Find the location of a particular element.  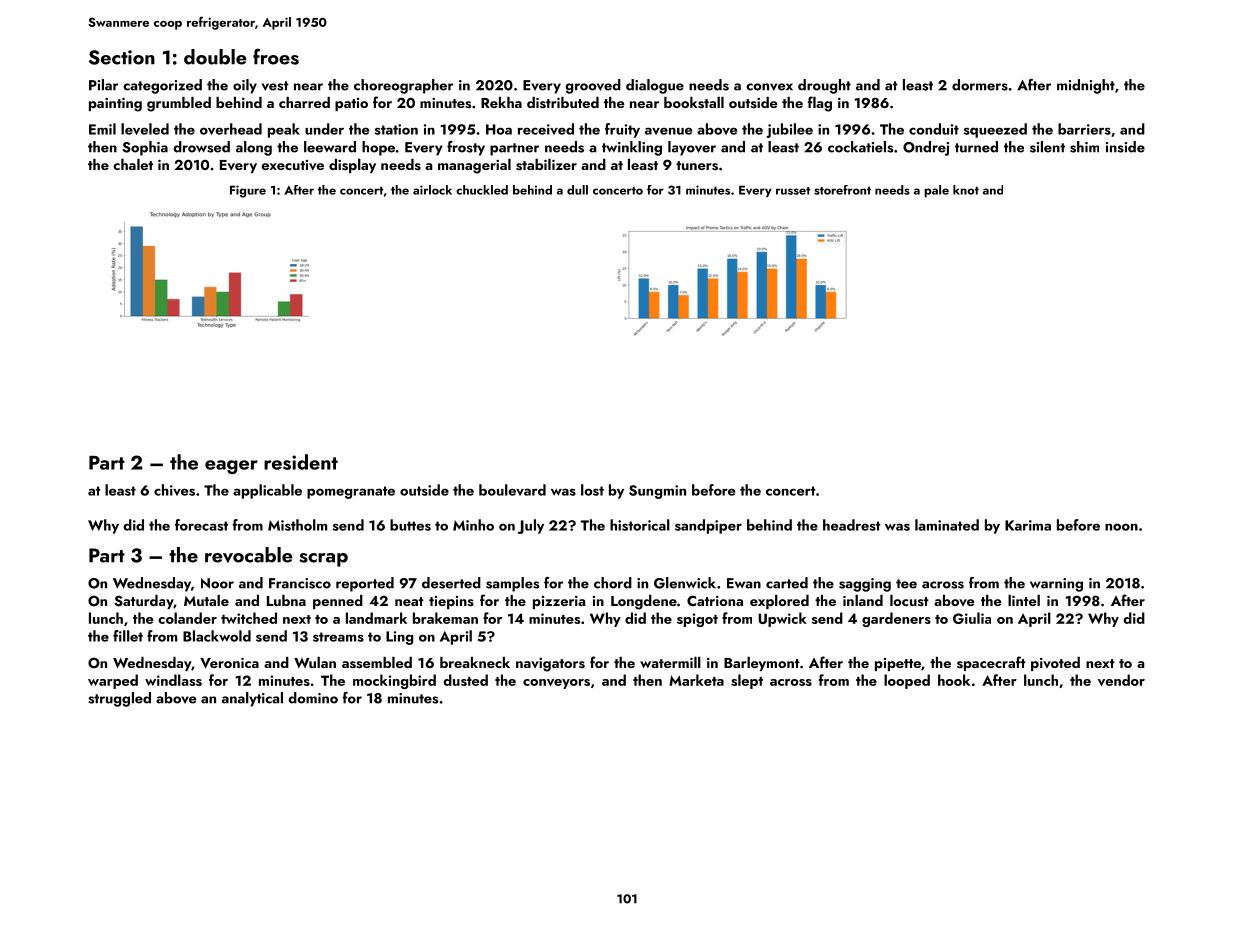

dormers is located at coordinates (980, 85).
